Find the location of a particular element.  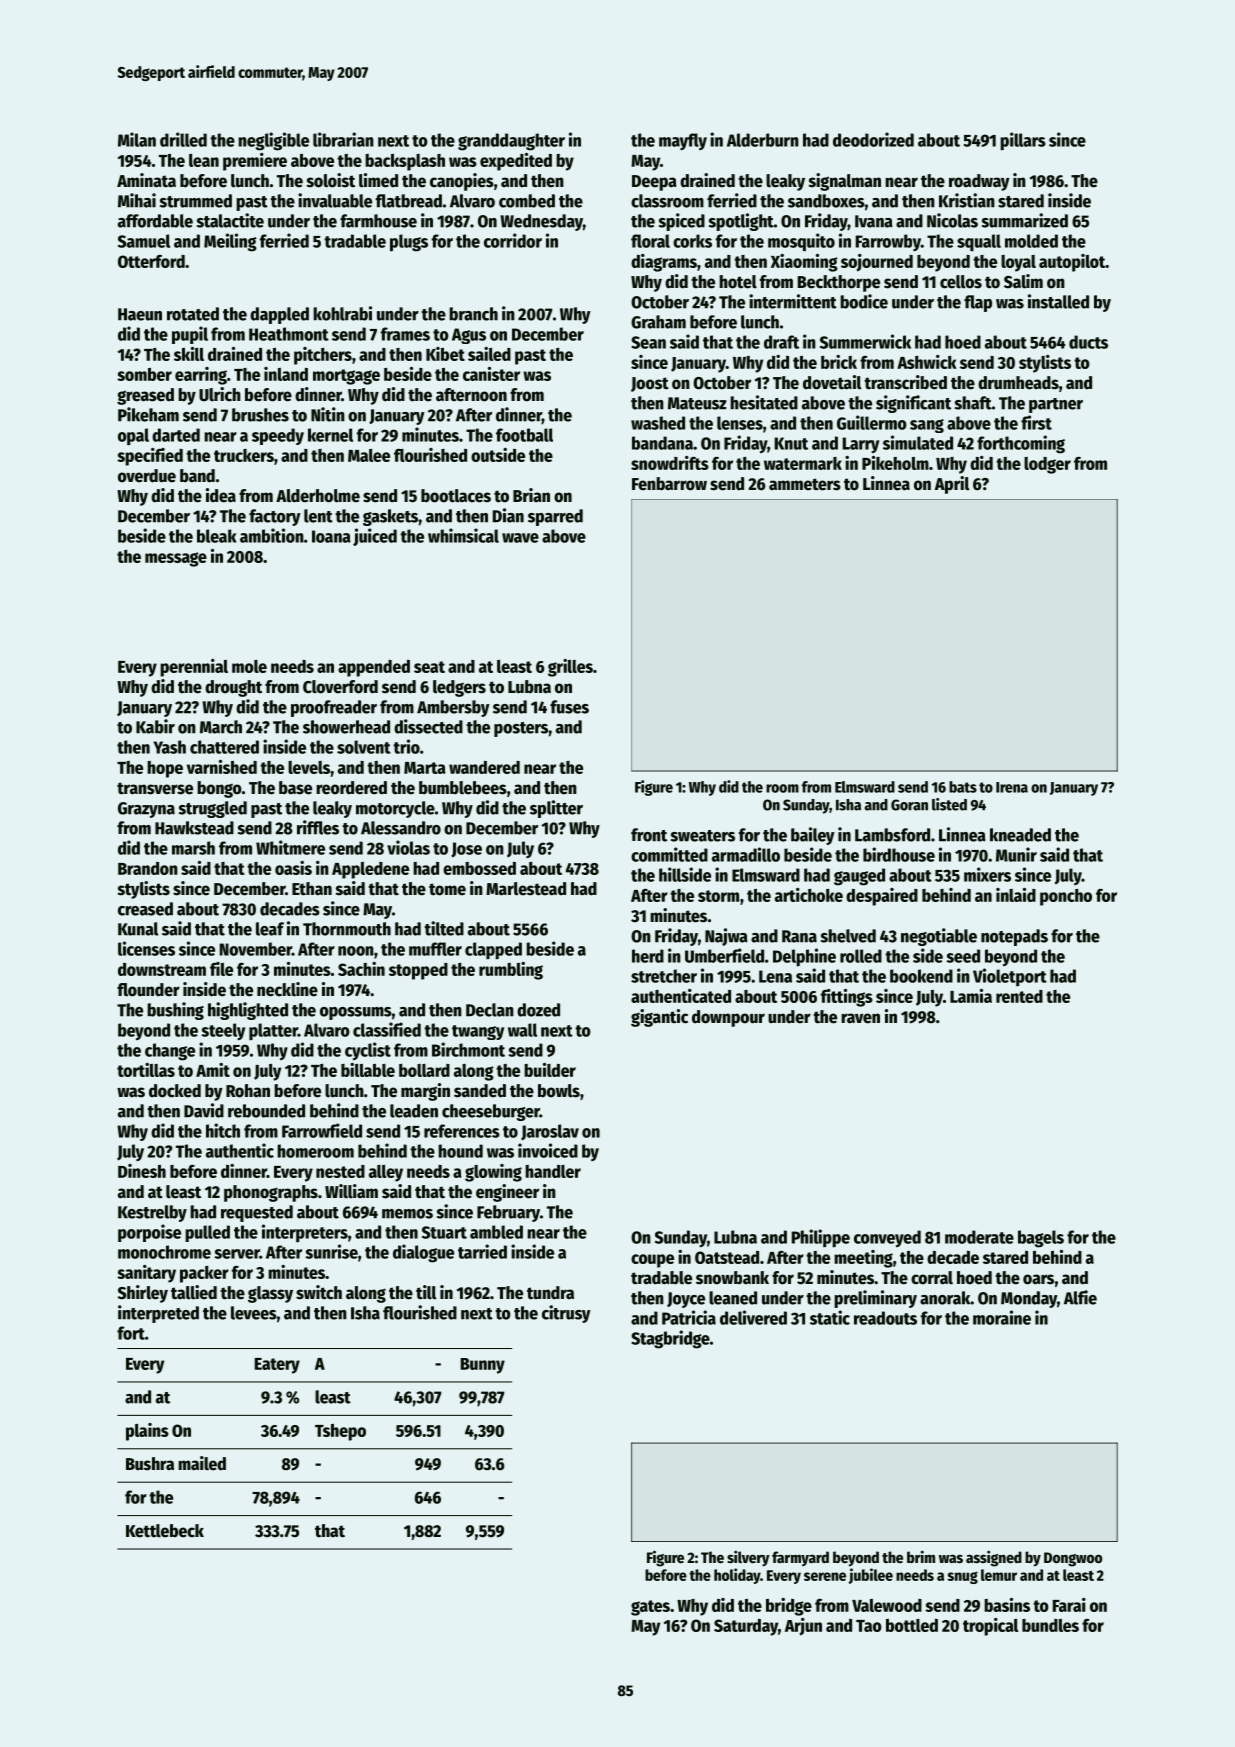

ammeters is located at coordinates (805, 484).
